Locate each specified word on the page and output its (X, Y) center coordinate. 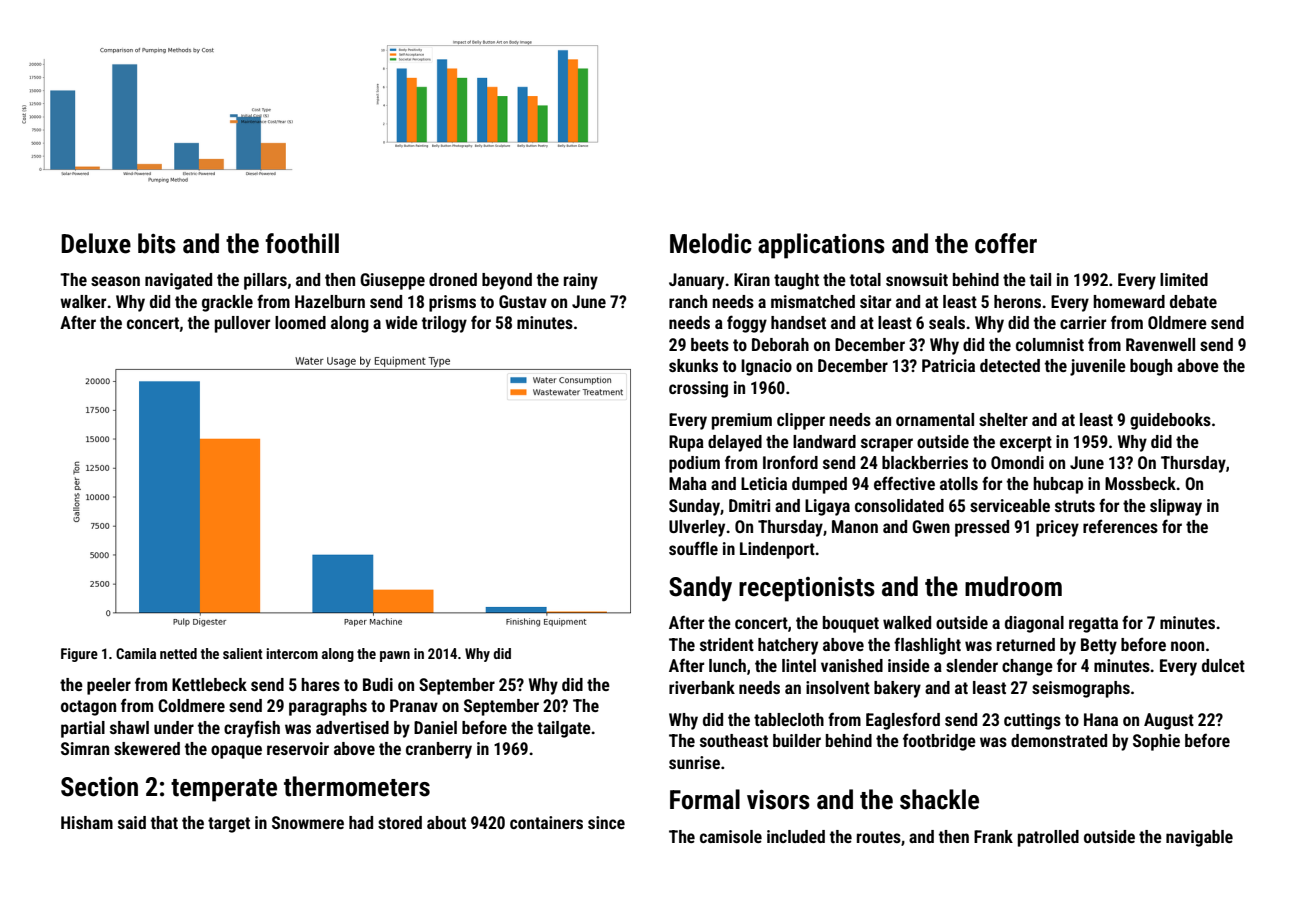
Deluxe (96, 243)
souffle (693, 548)
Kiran (752, 279)
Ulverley (697, 528)
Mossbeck (1141, 483)
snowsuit (917, 279)
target (229, 825)
